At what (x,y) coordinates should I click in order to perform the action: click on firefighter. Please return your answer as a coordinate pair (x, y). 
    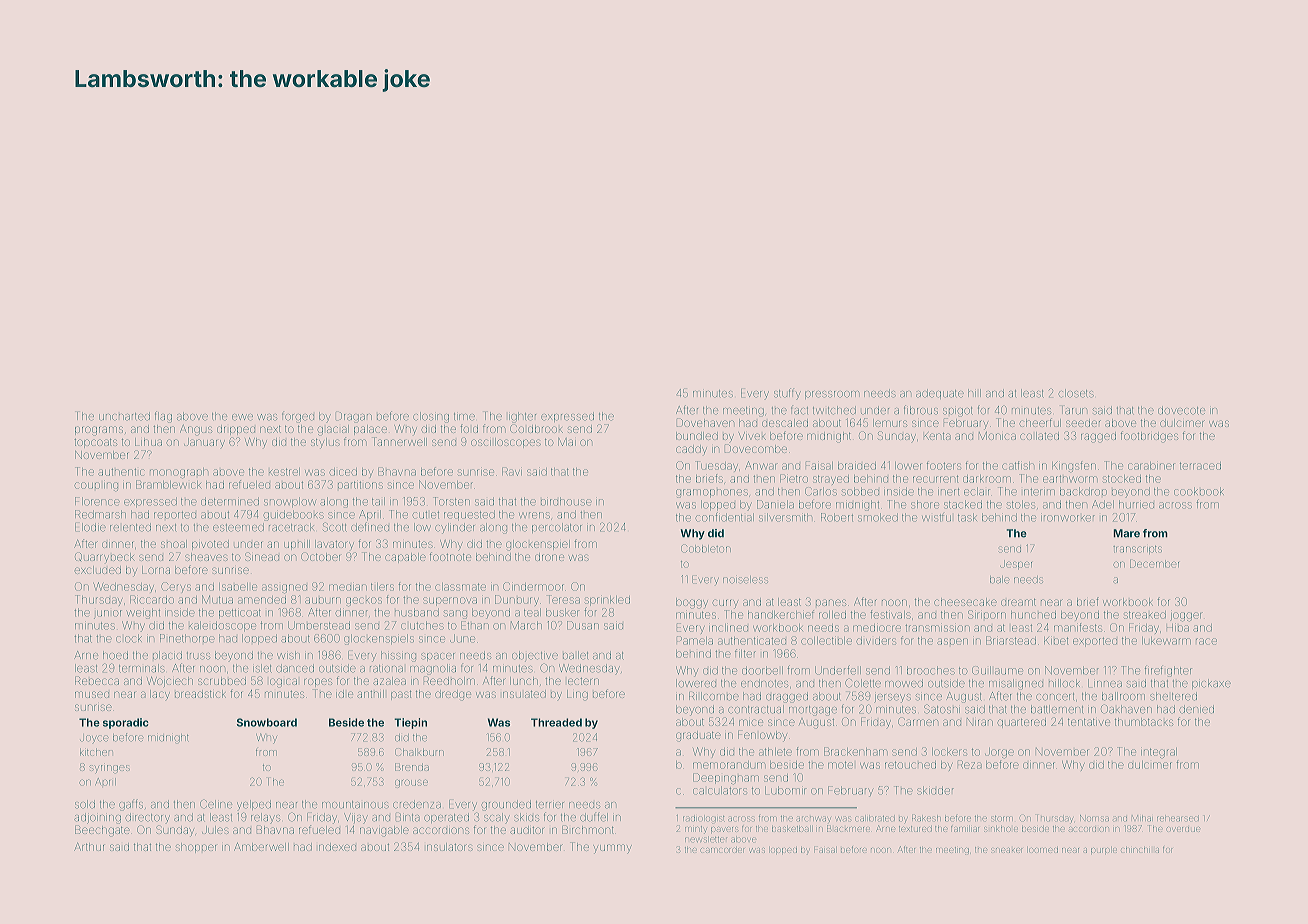
    Looking at the image, I should click on (1168, 671).
